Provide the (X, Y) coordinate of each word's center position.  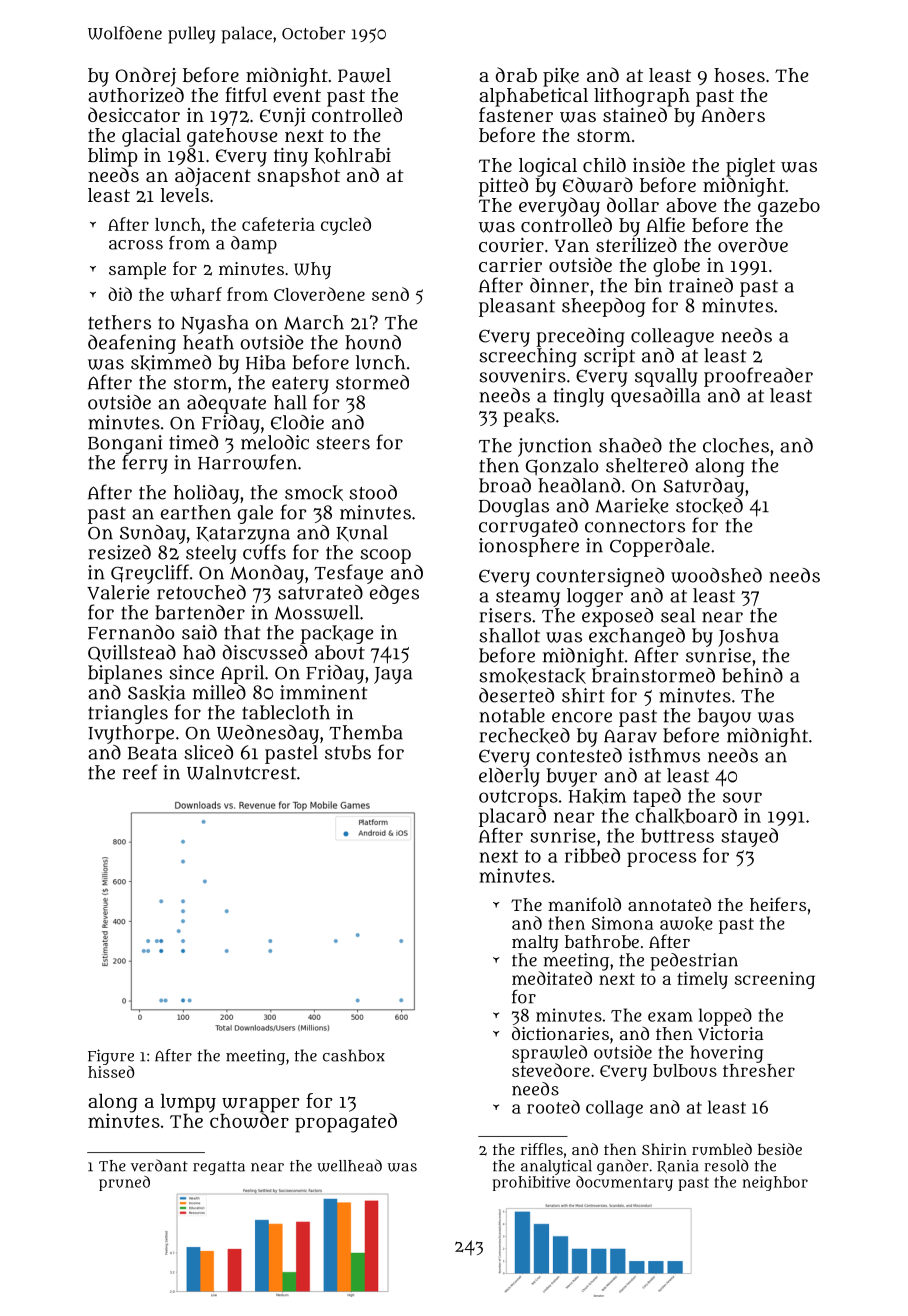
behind (752, 675)
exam (670, 1017)
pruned (124, 1183)
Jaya (393, 675)
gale (255, 514)
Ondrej (145, 76)
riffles (542, 1149)
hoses (739, 75)
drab (516, 74)
